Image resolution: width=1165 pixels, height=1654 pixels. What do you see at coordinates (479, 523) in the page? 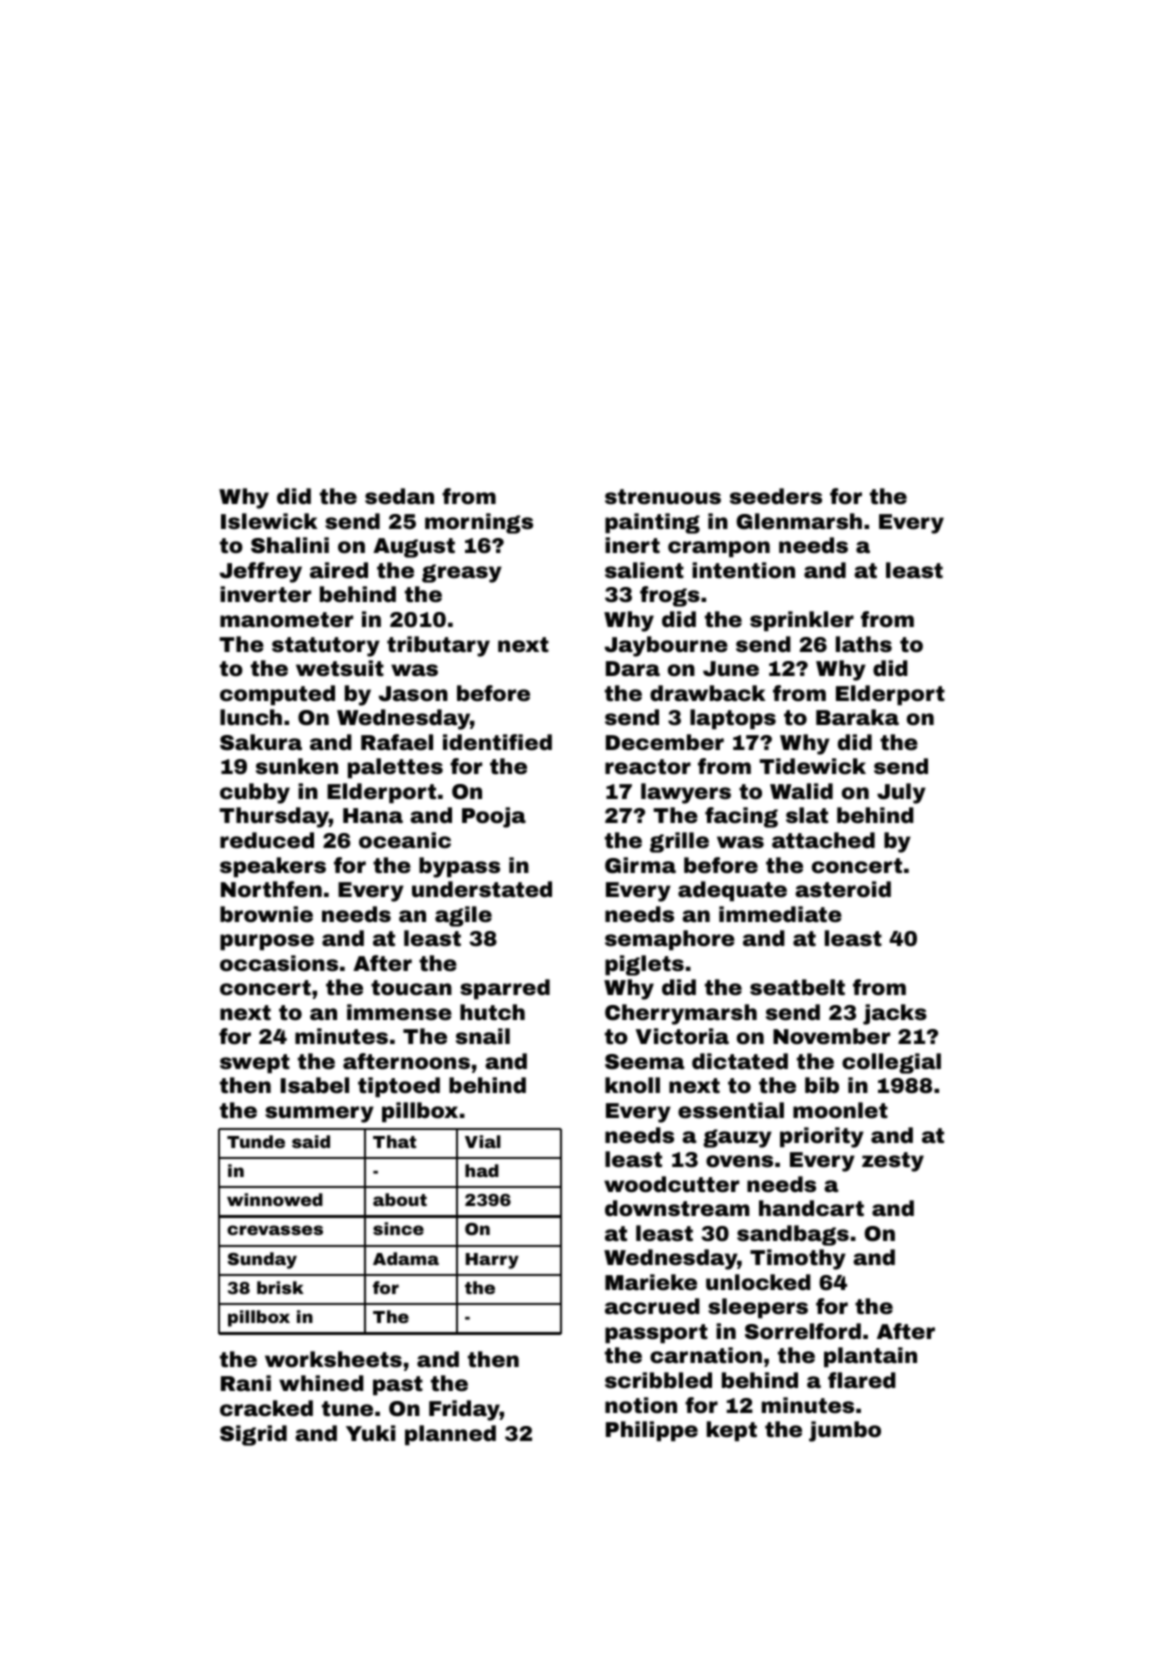
I see `mornings` at bounding box center [479, 523].
